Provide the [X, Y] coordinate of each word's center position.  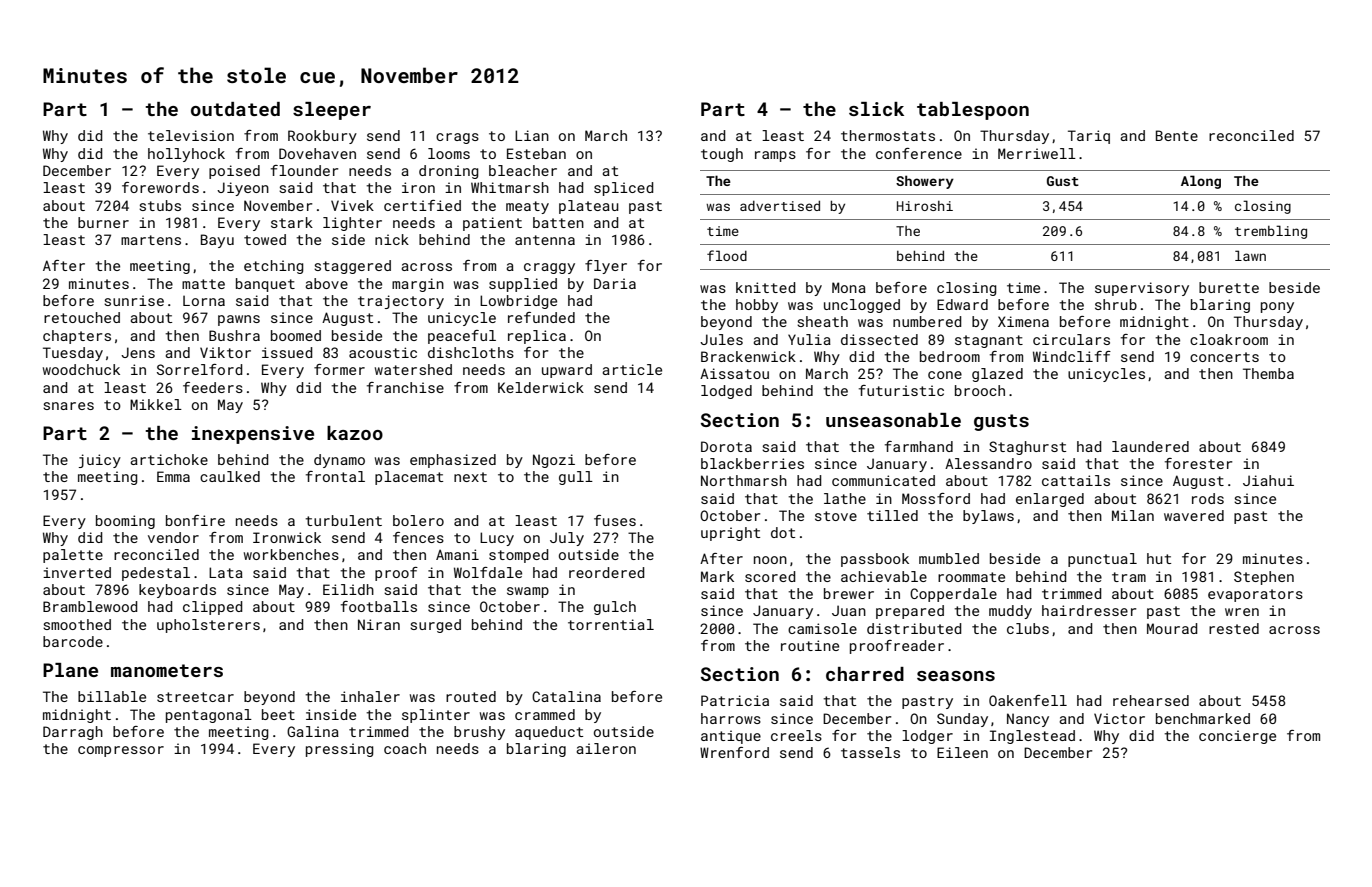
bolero [418, 520]
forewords [160, 187]
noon [770, 560]
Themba [1268, 373]
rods [1208, 498]
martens [151, 240]
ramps [775, 156]
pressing [340, 750]
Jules [721, 339]
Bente [1177, 135]
